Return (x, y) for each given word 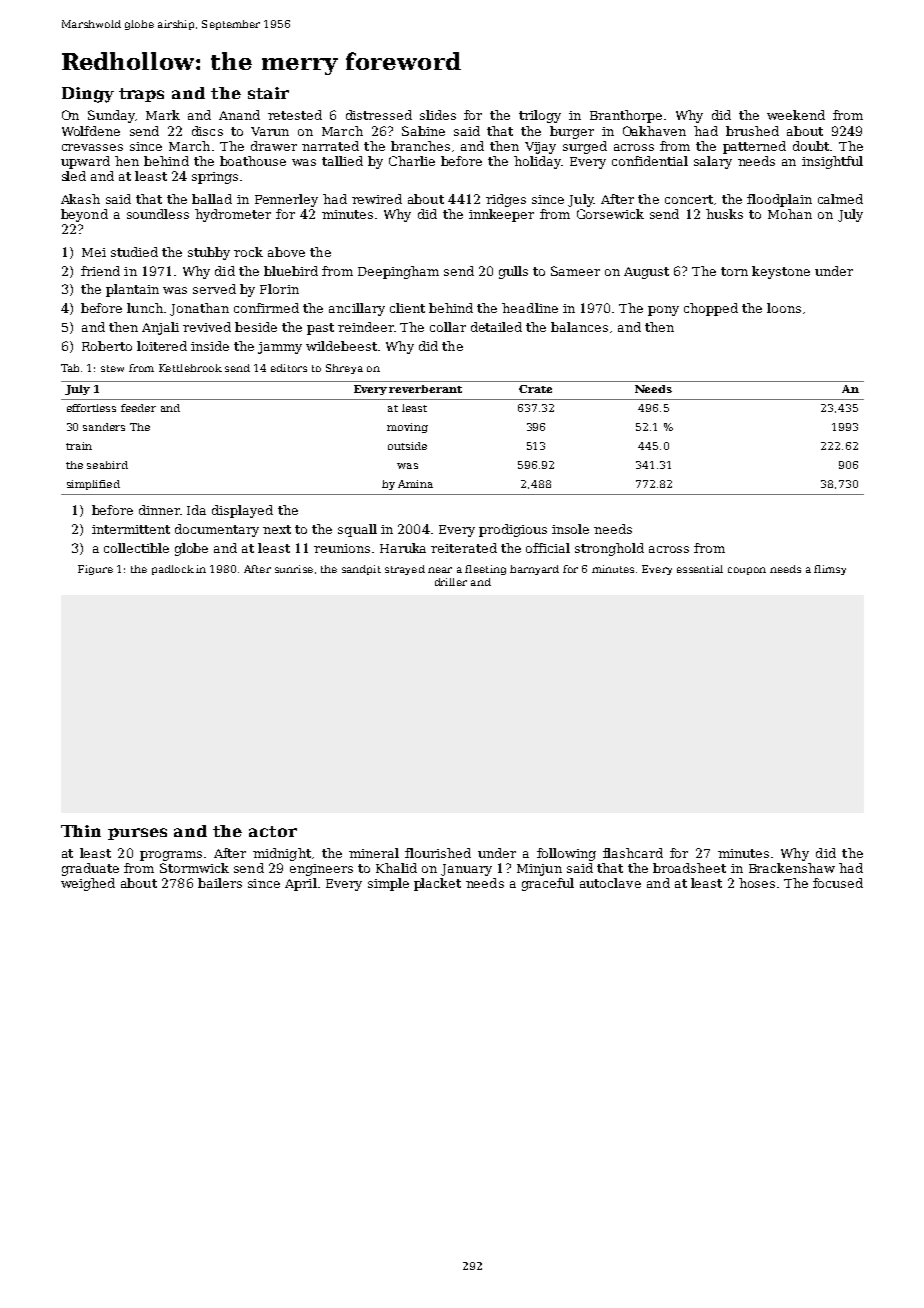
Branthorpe (626, 116)
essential (700, 569)
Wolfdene (91, 131)
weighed (88, 884)
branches (420, 146)
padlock (173, 570)
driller (451, 582)
